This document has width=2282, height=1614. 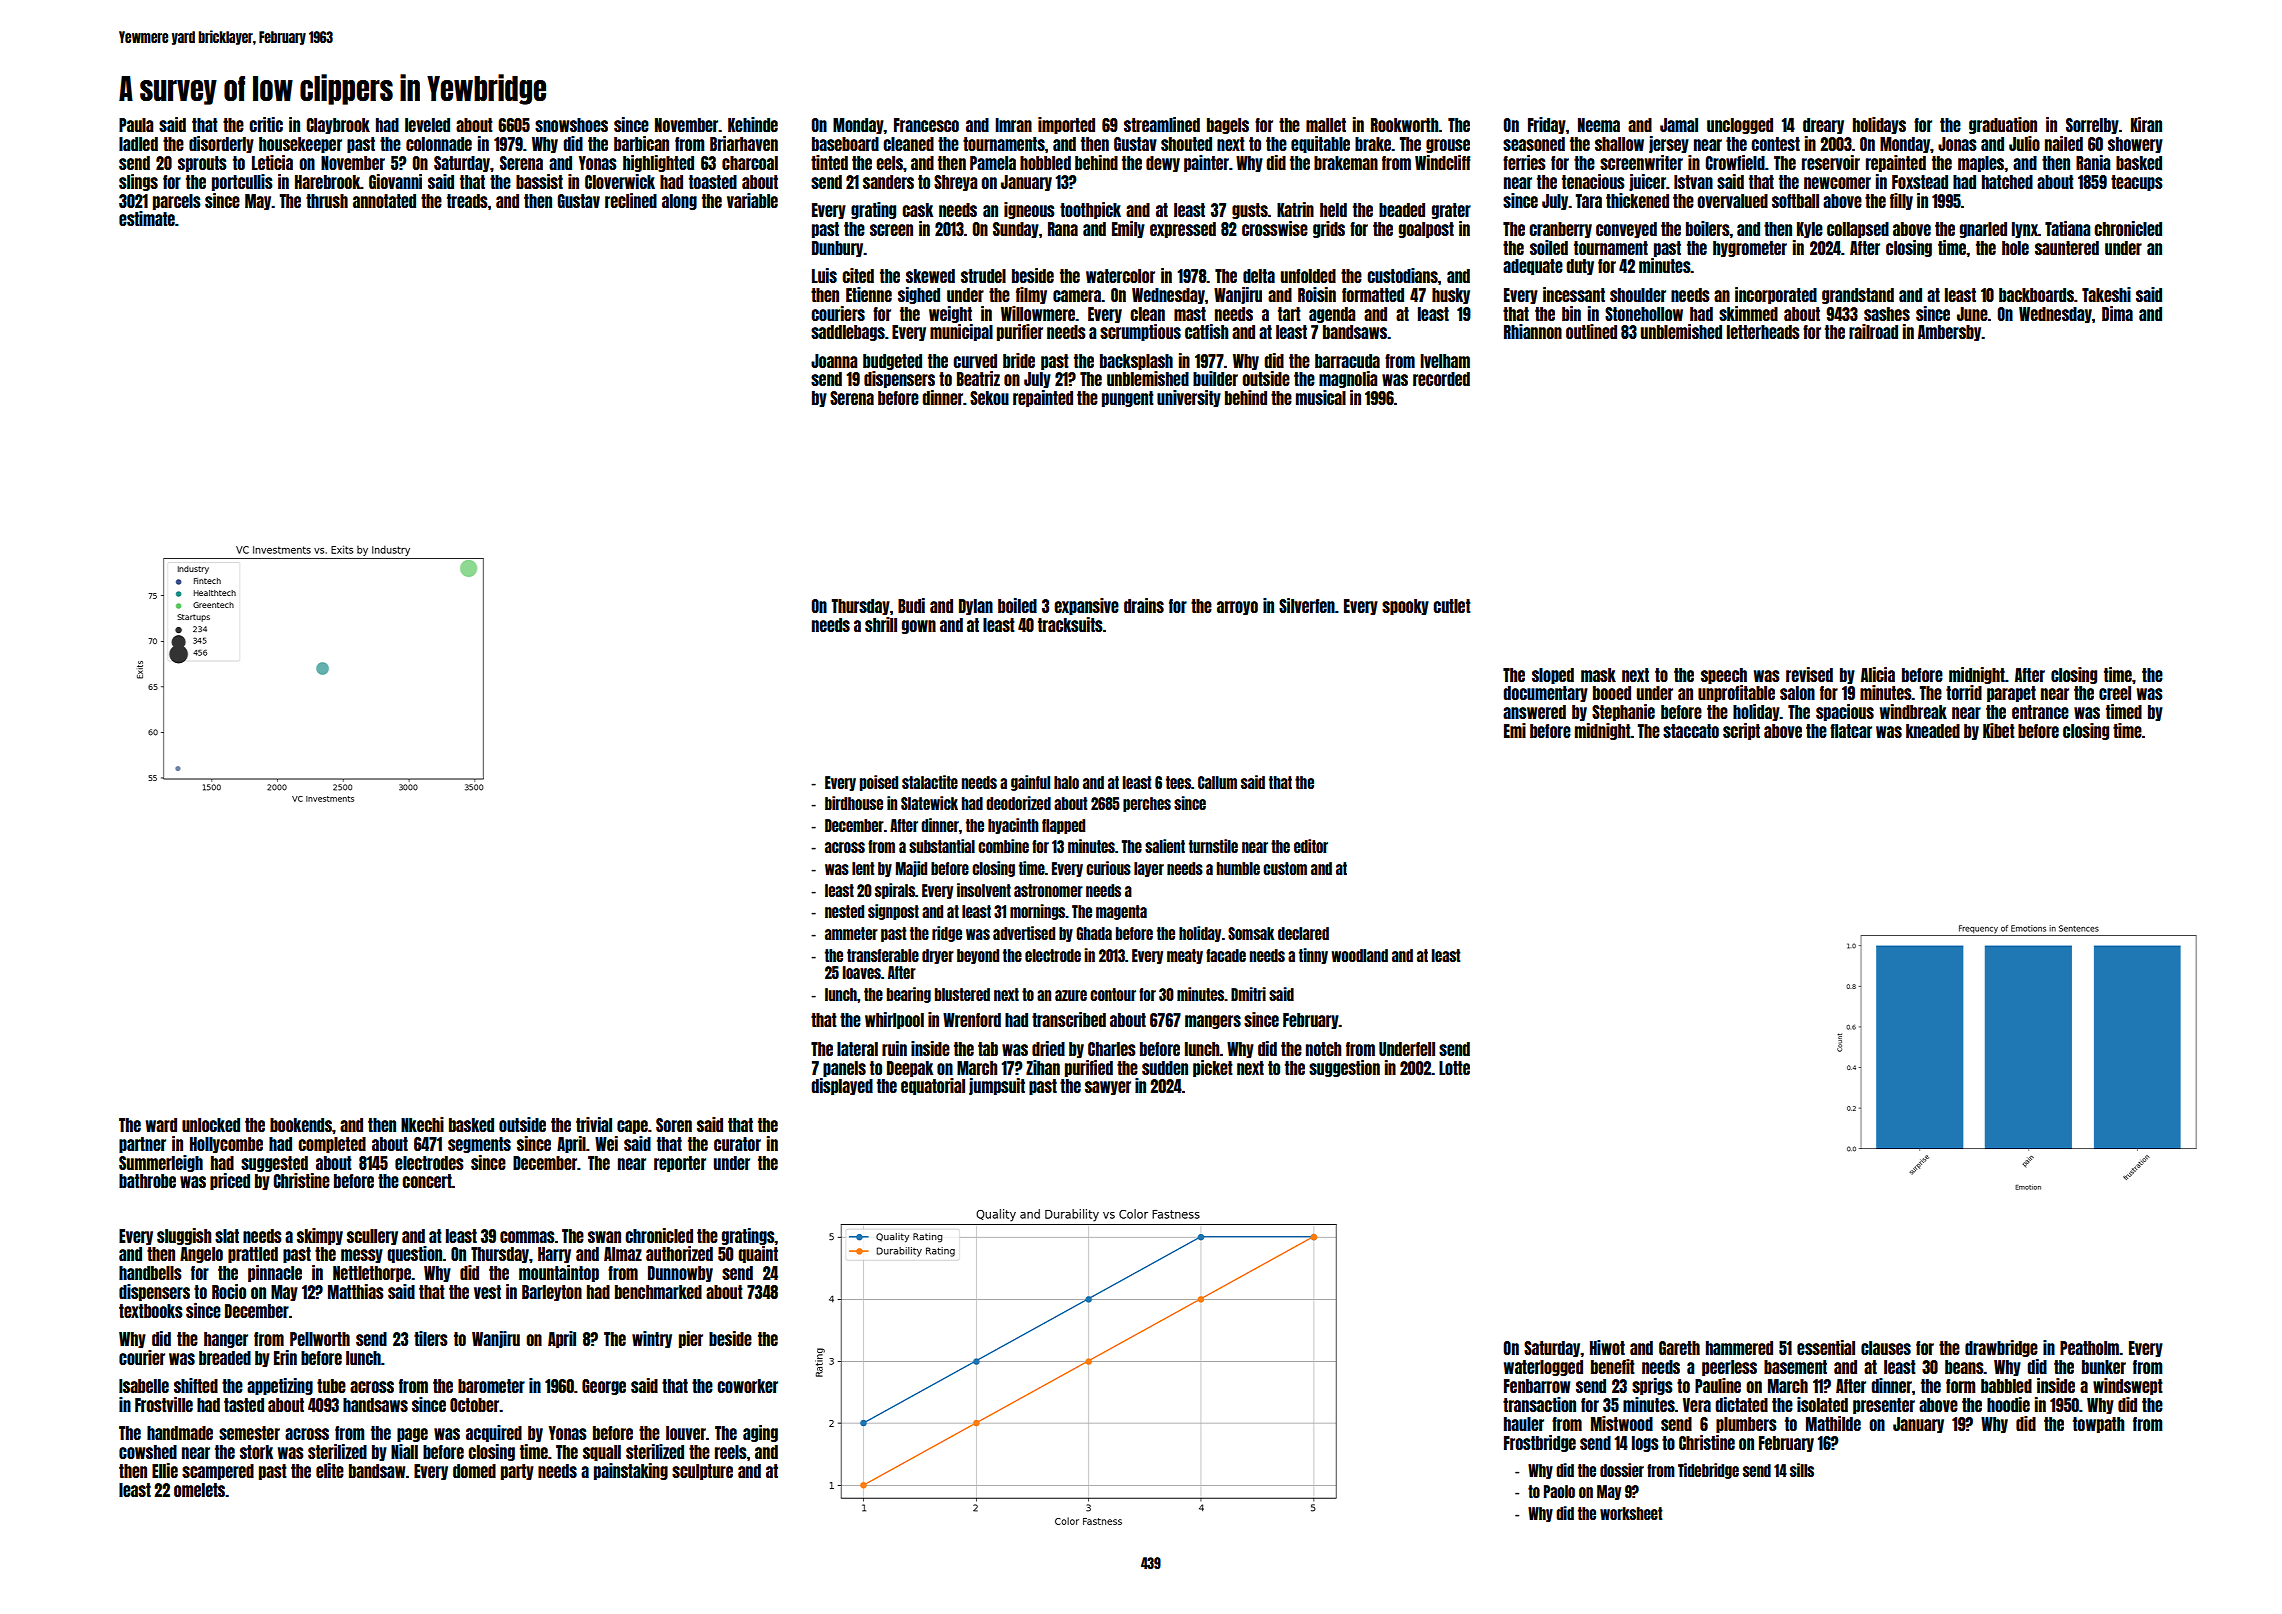 I want to click on gusts, so click(x=1250, y=211).
